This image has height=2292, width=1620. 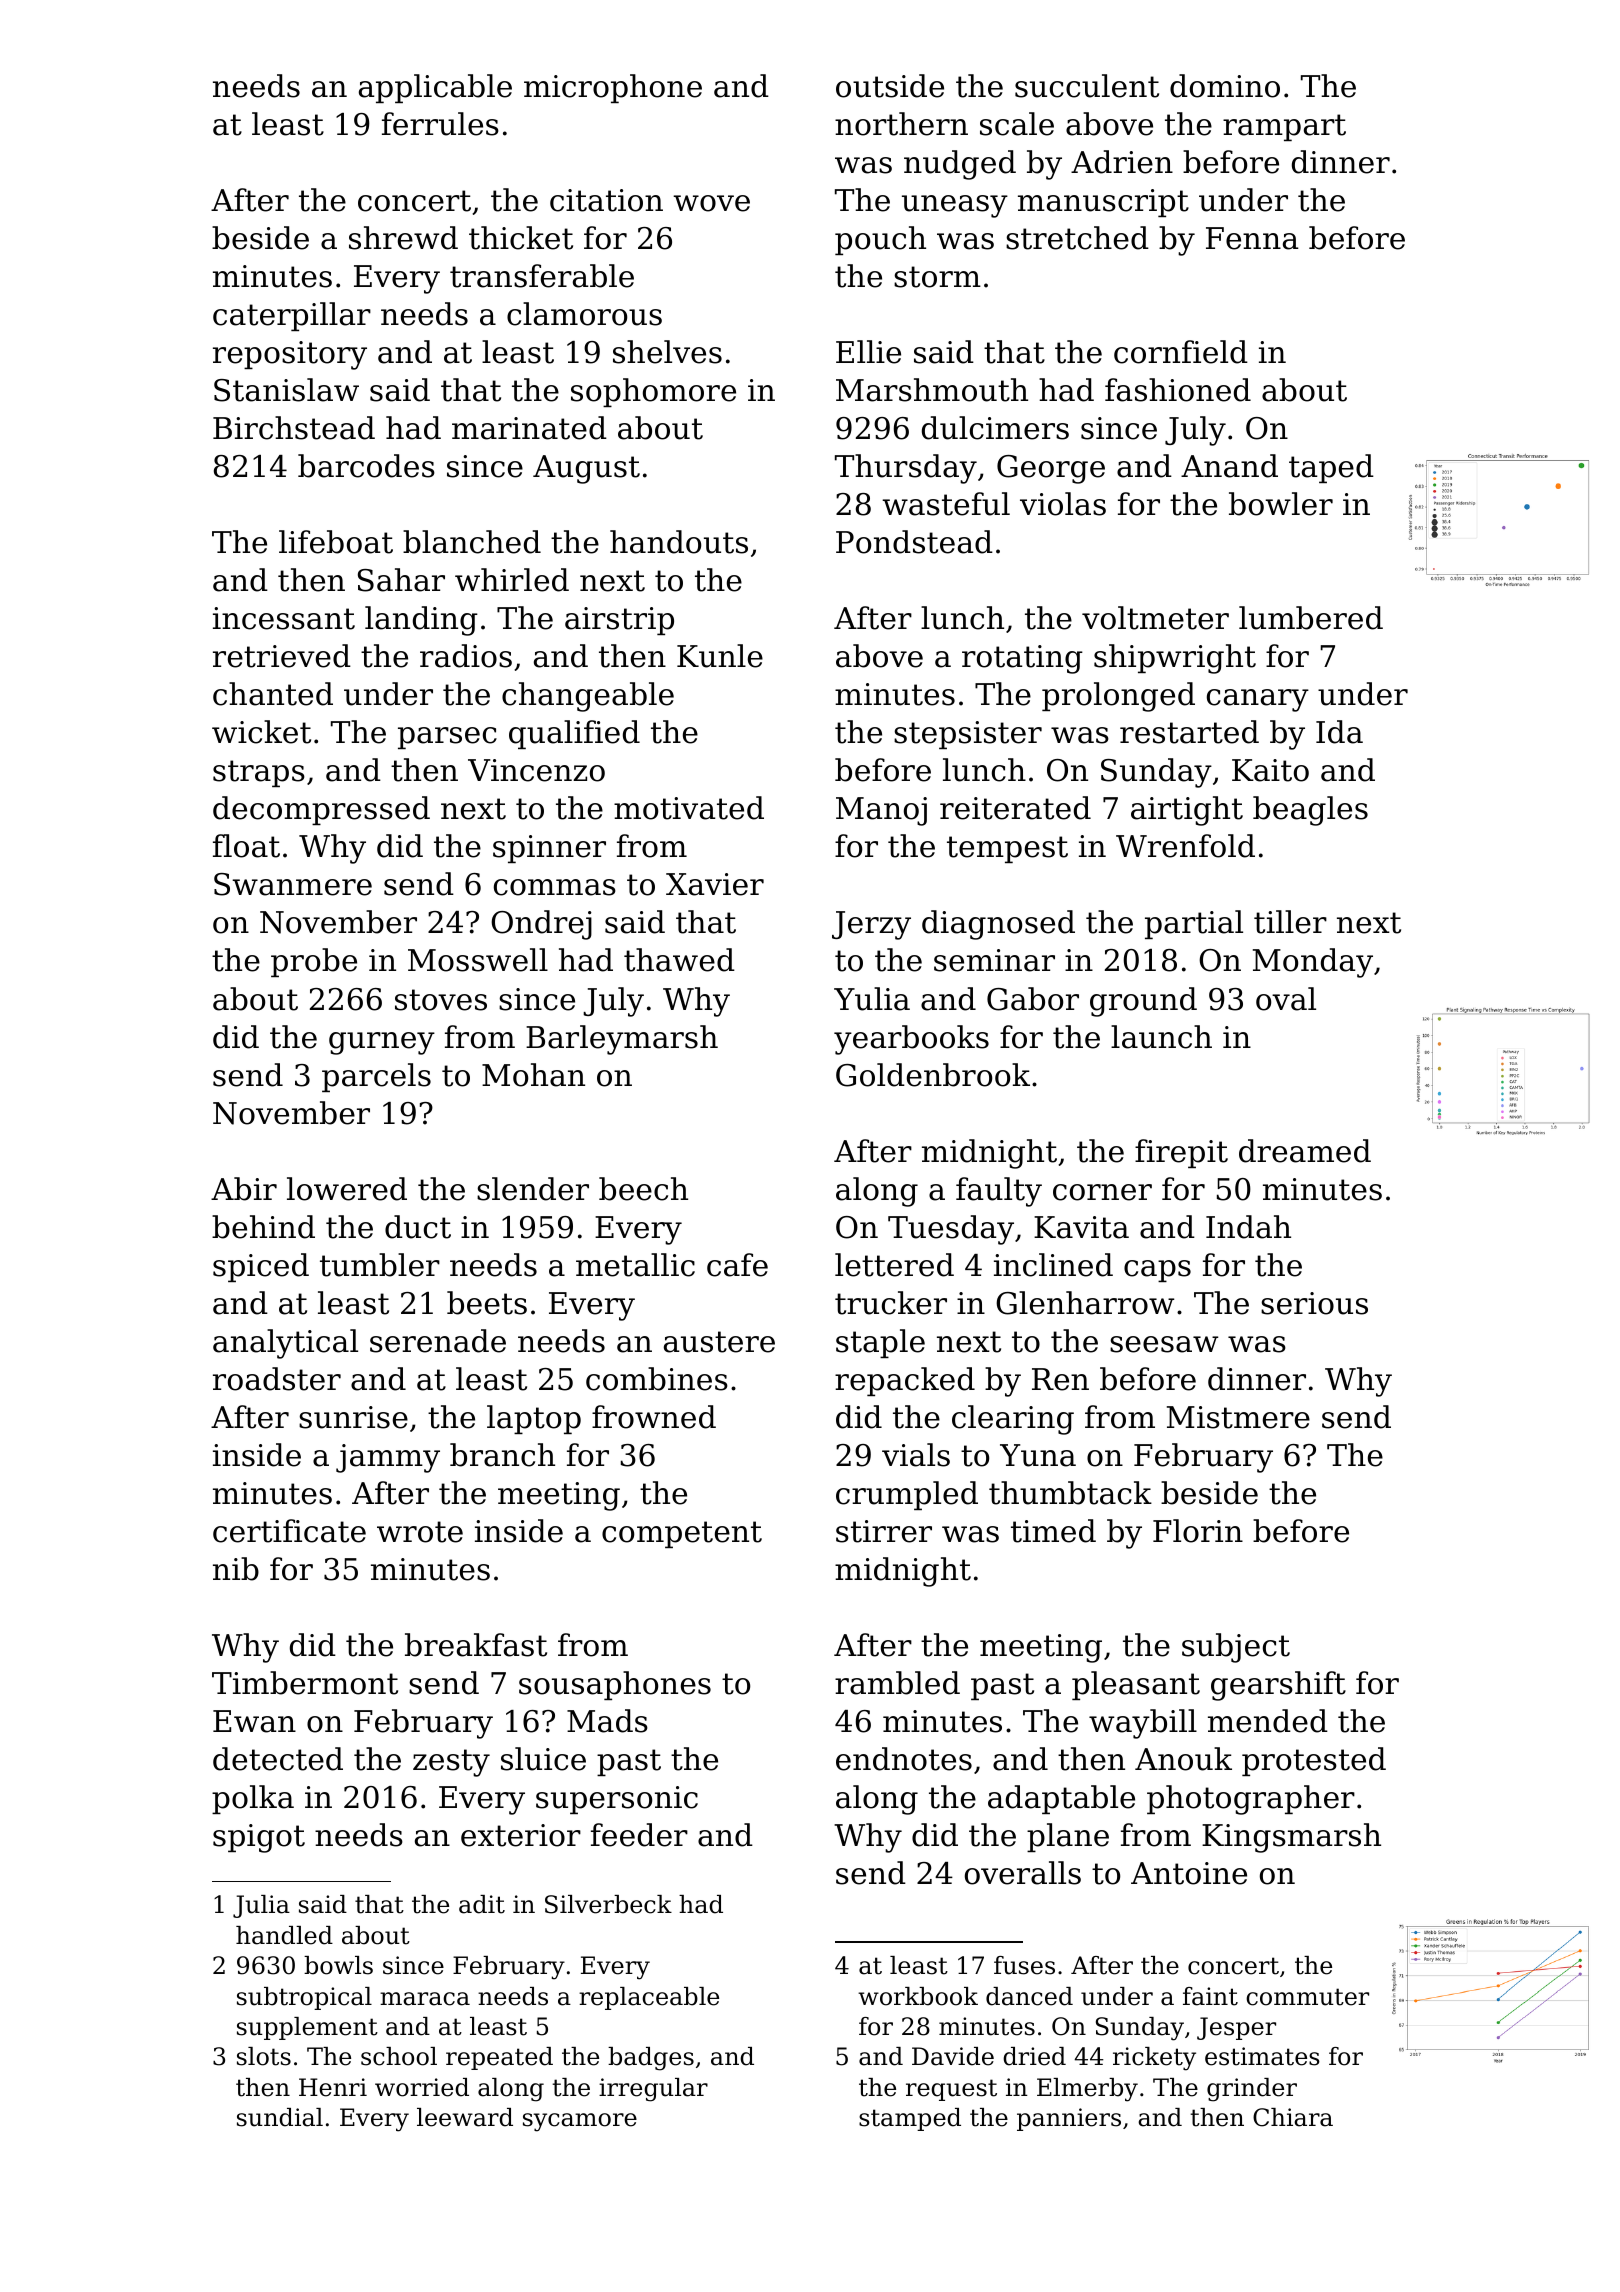 I want to click on domino, so click(x=1225, y=86).
